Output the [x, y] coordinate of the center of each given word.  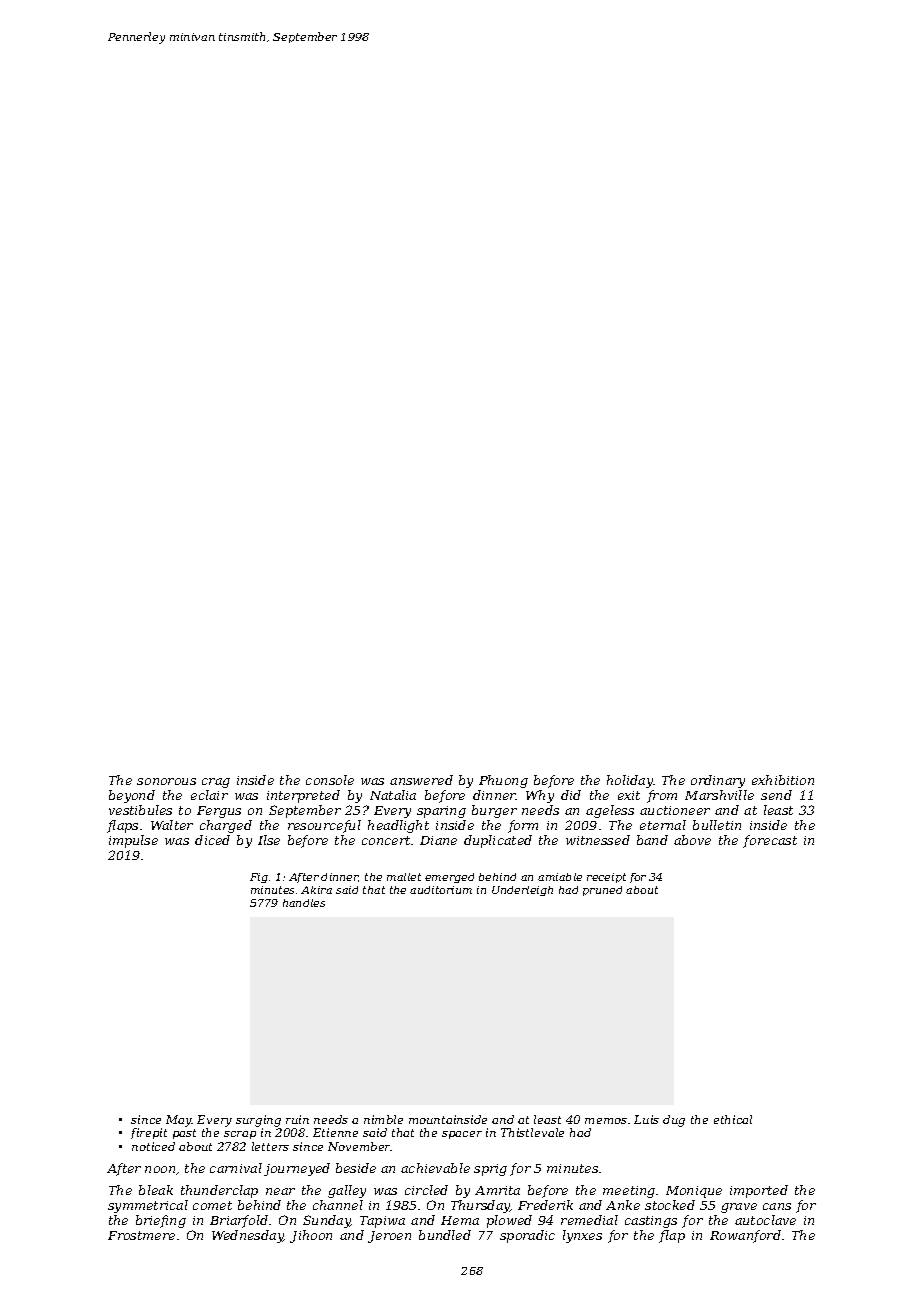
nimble [383, 1119]
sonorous [166, 781]
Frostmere [141, 1235]
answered [421, 780]
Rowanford [745, 1236]
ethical [733, 1119]
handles [304, 903]
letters [270, 1146]
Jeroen [389, 1237]
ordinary [718, 781]
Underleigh [522, 891]
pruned [602, 891]
